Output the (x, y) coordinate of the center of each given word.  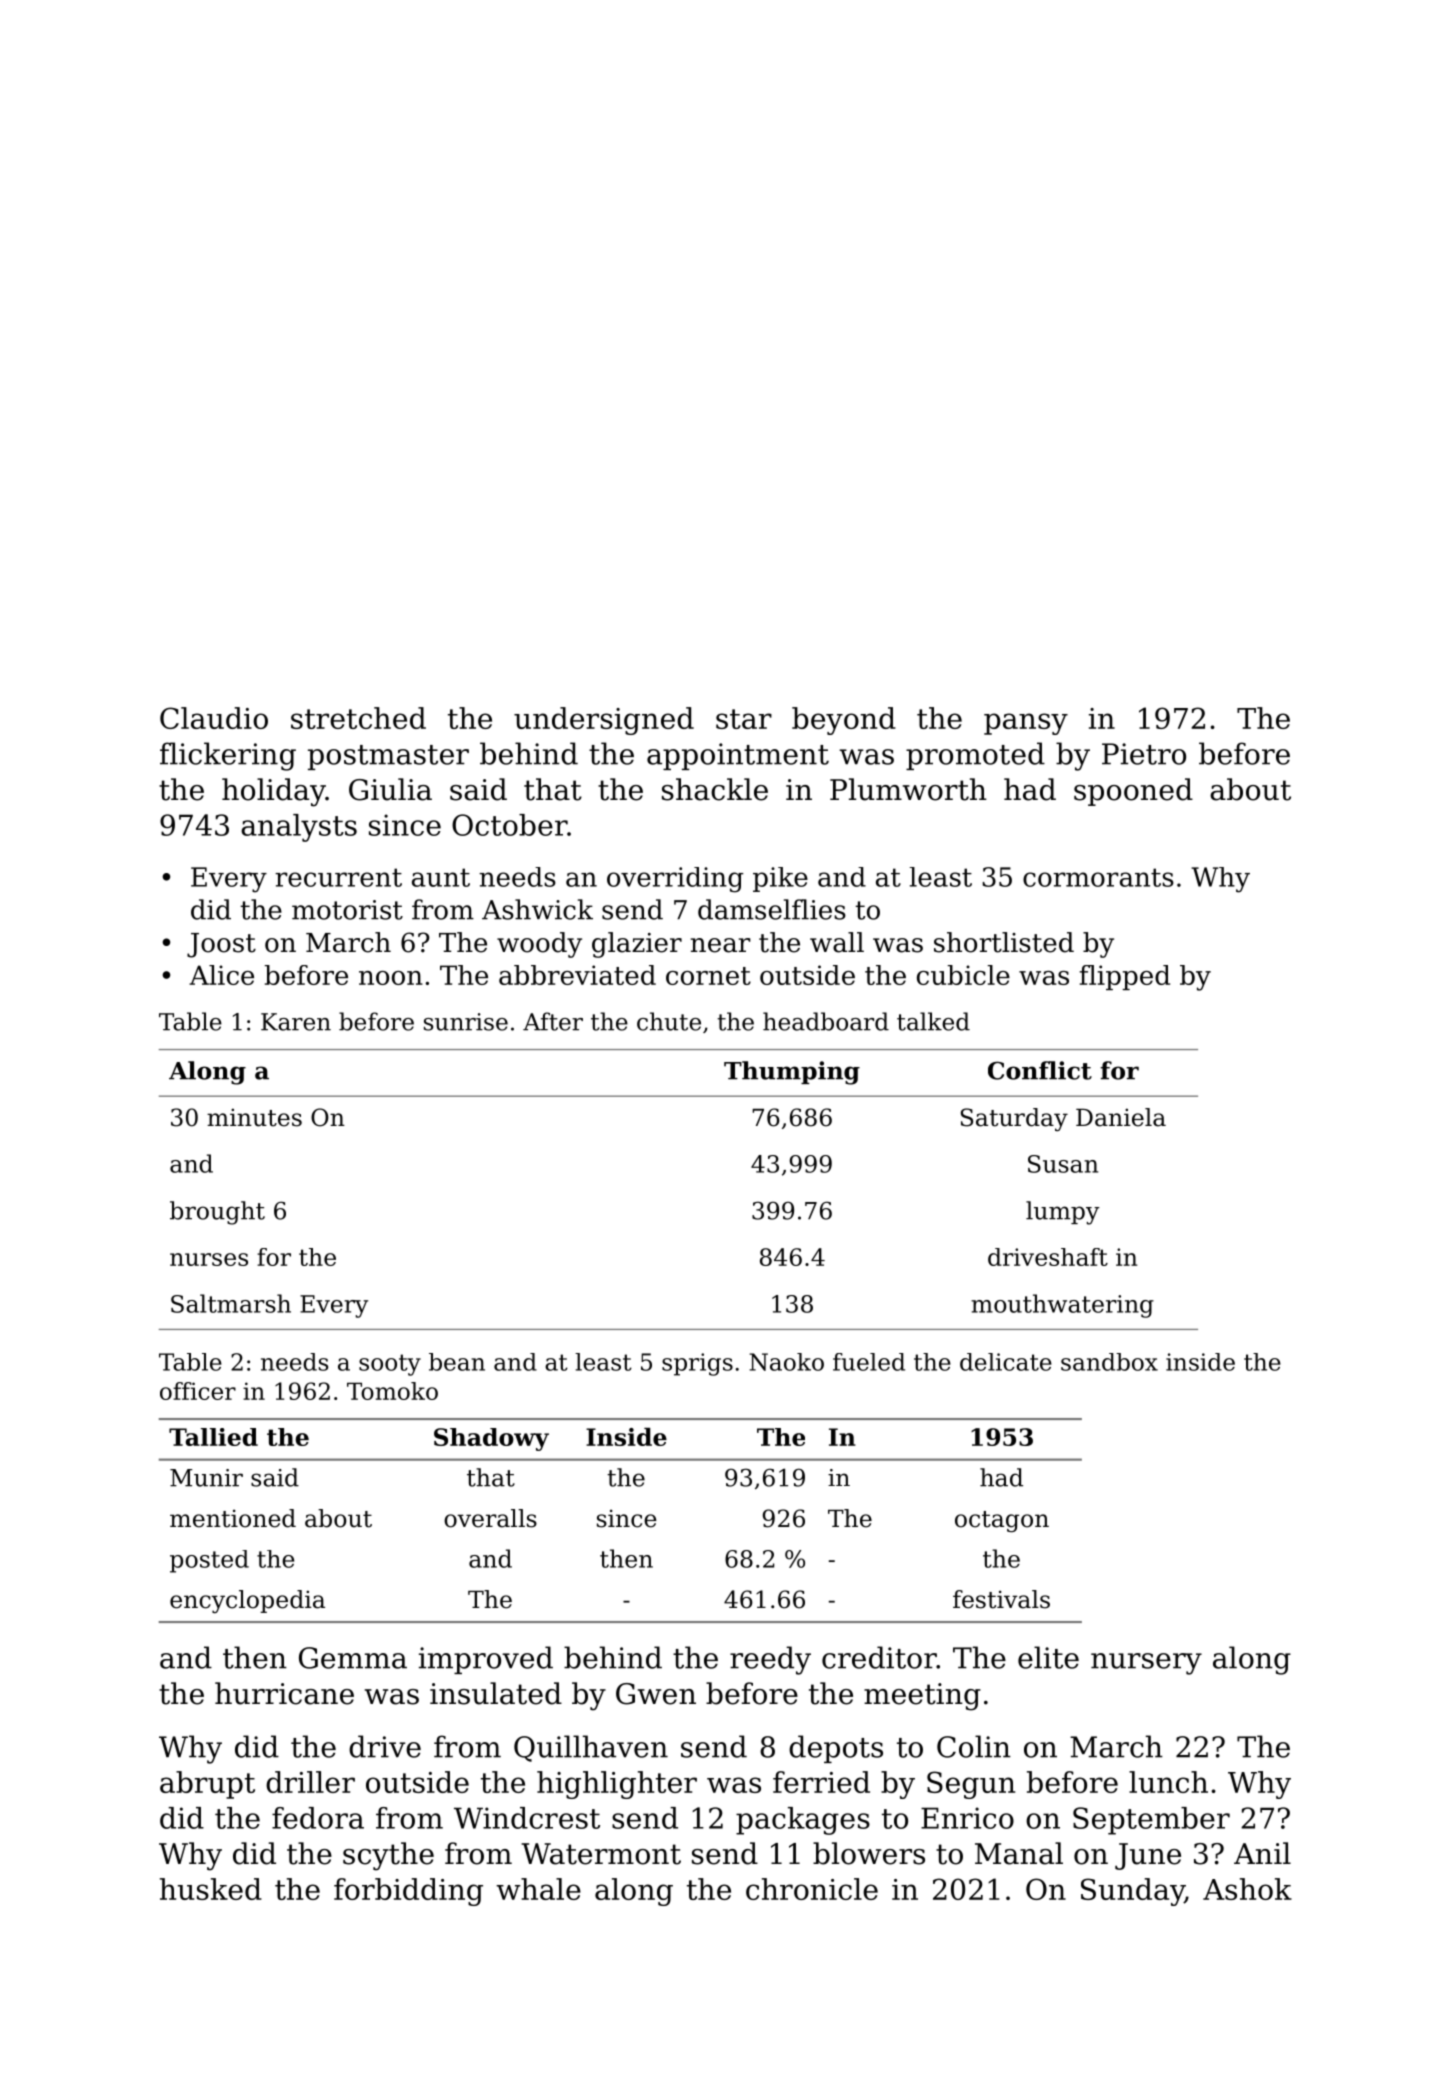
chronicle (812, 1889)
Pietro (1144, 754)
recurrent (338, 877)
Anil (1262, 1853)
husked (211, 1889)
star (744, 719)
